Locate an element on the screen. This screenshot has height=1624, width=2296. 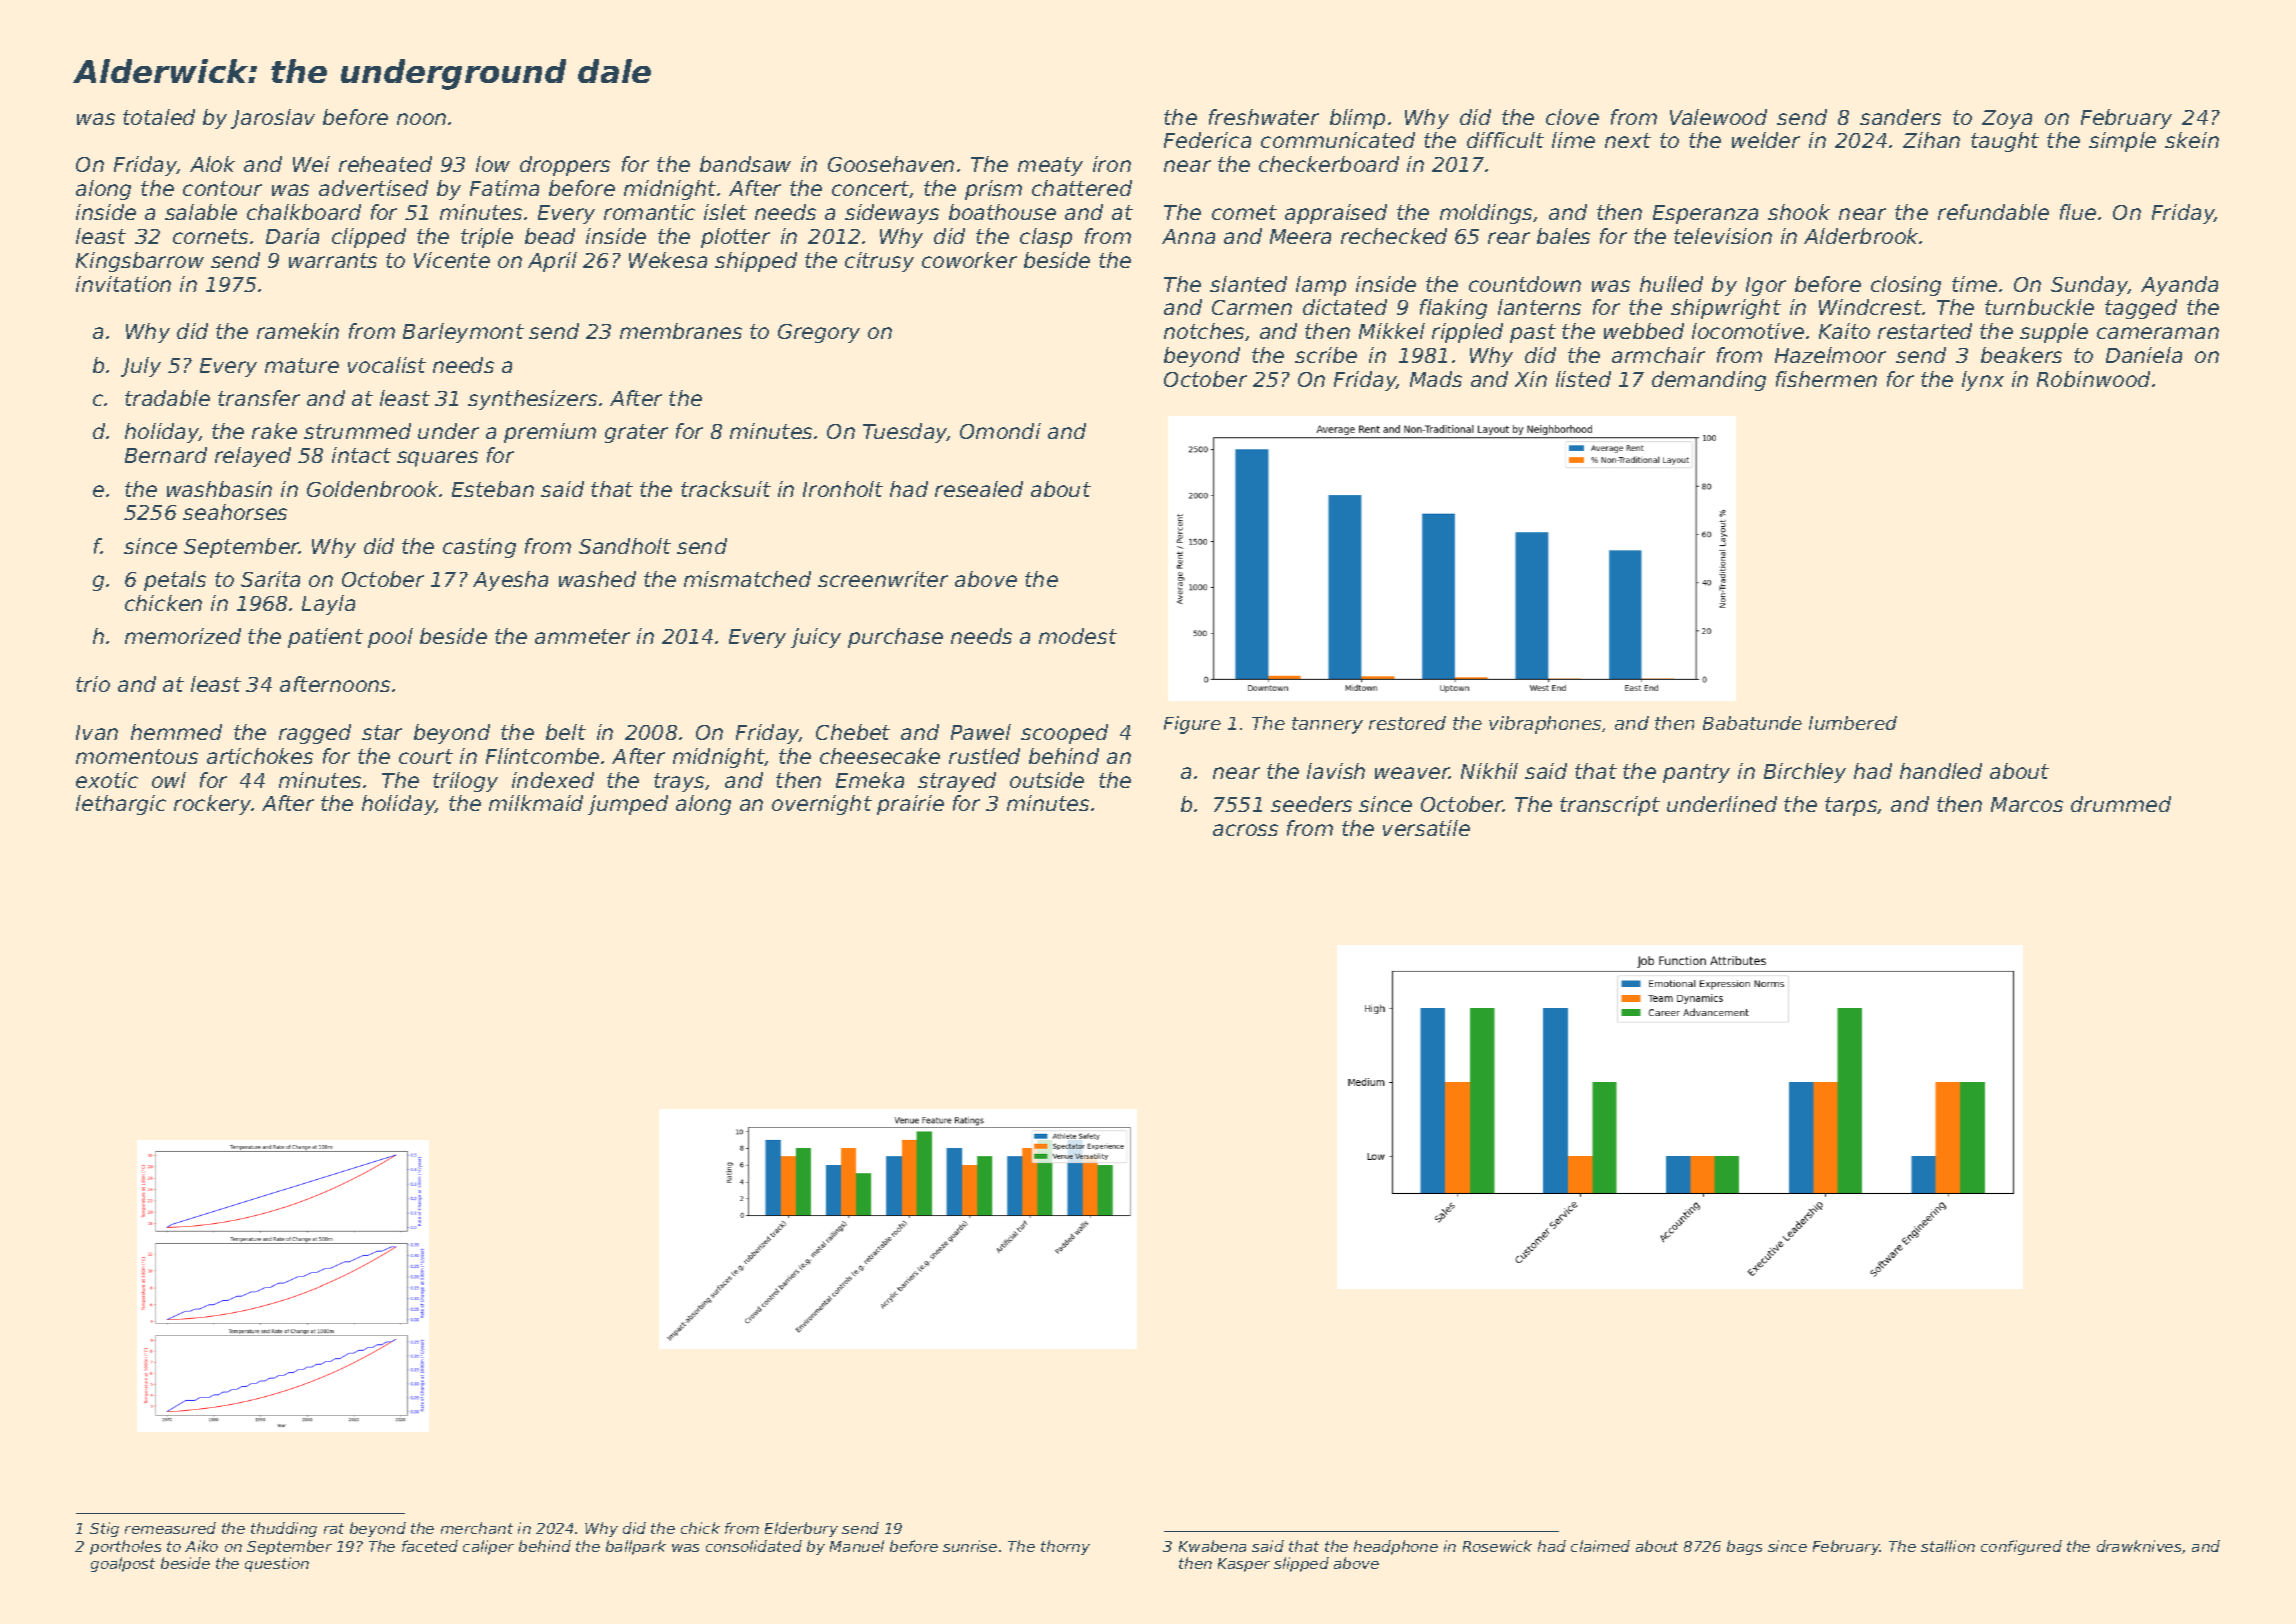
Sarita is located at coordinates (270, 579).
